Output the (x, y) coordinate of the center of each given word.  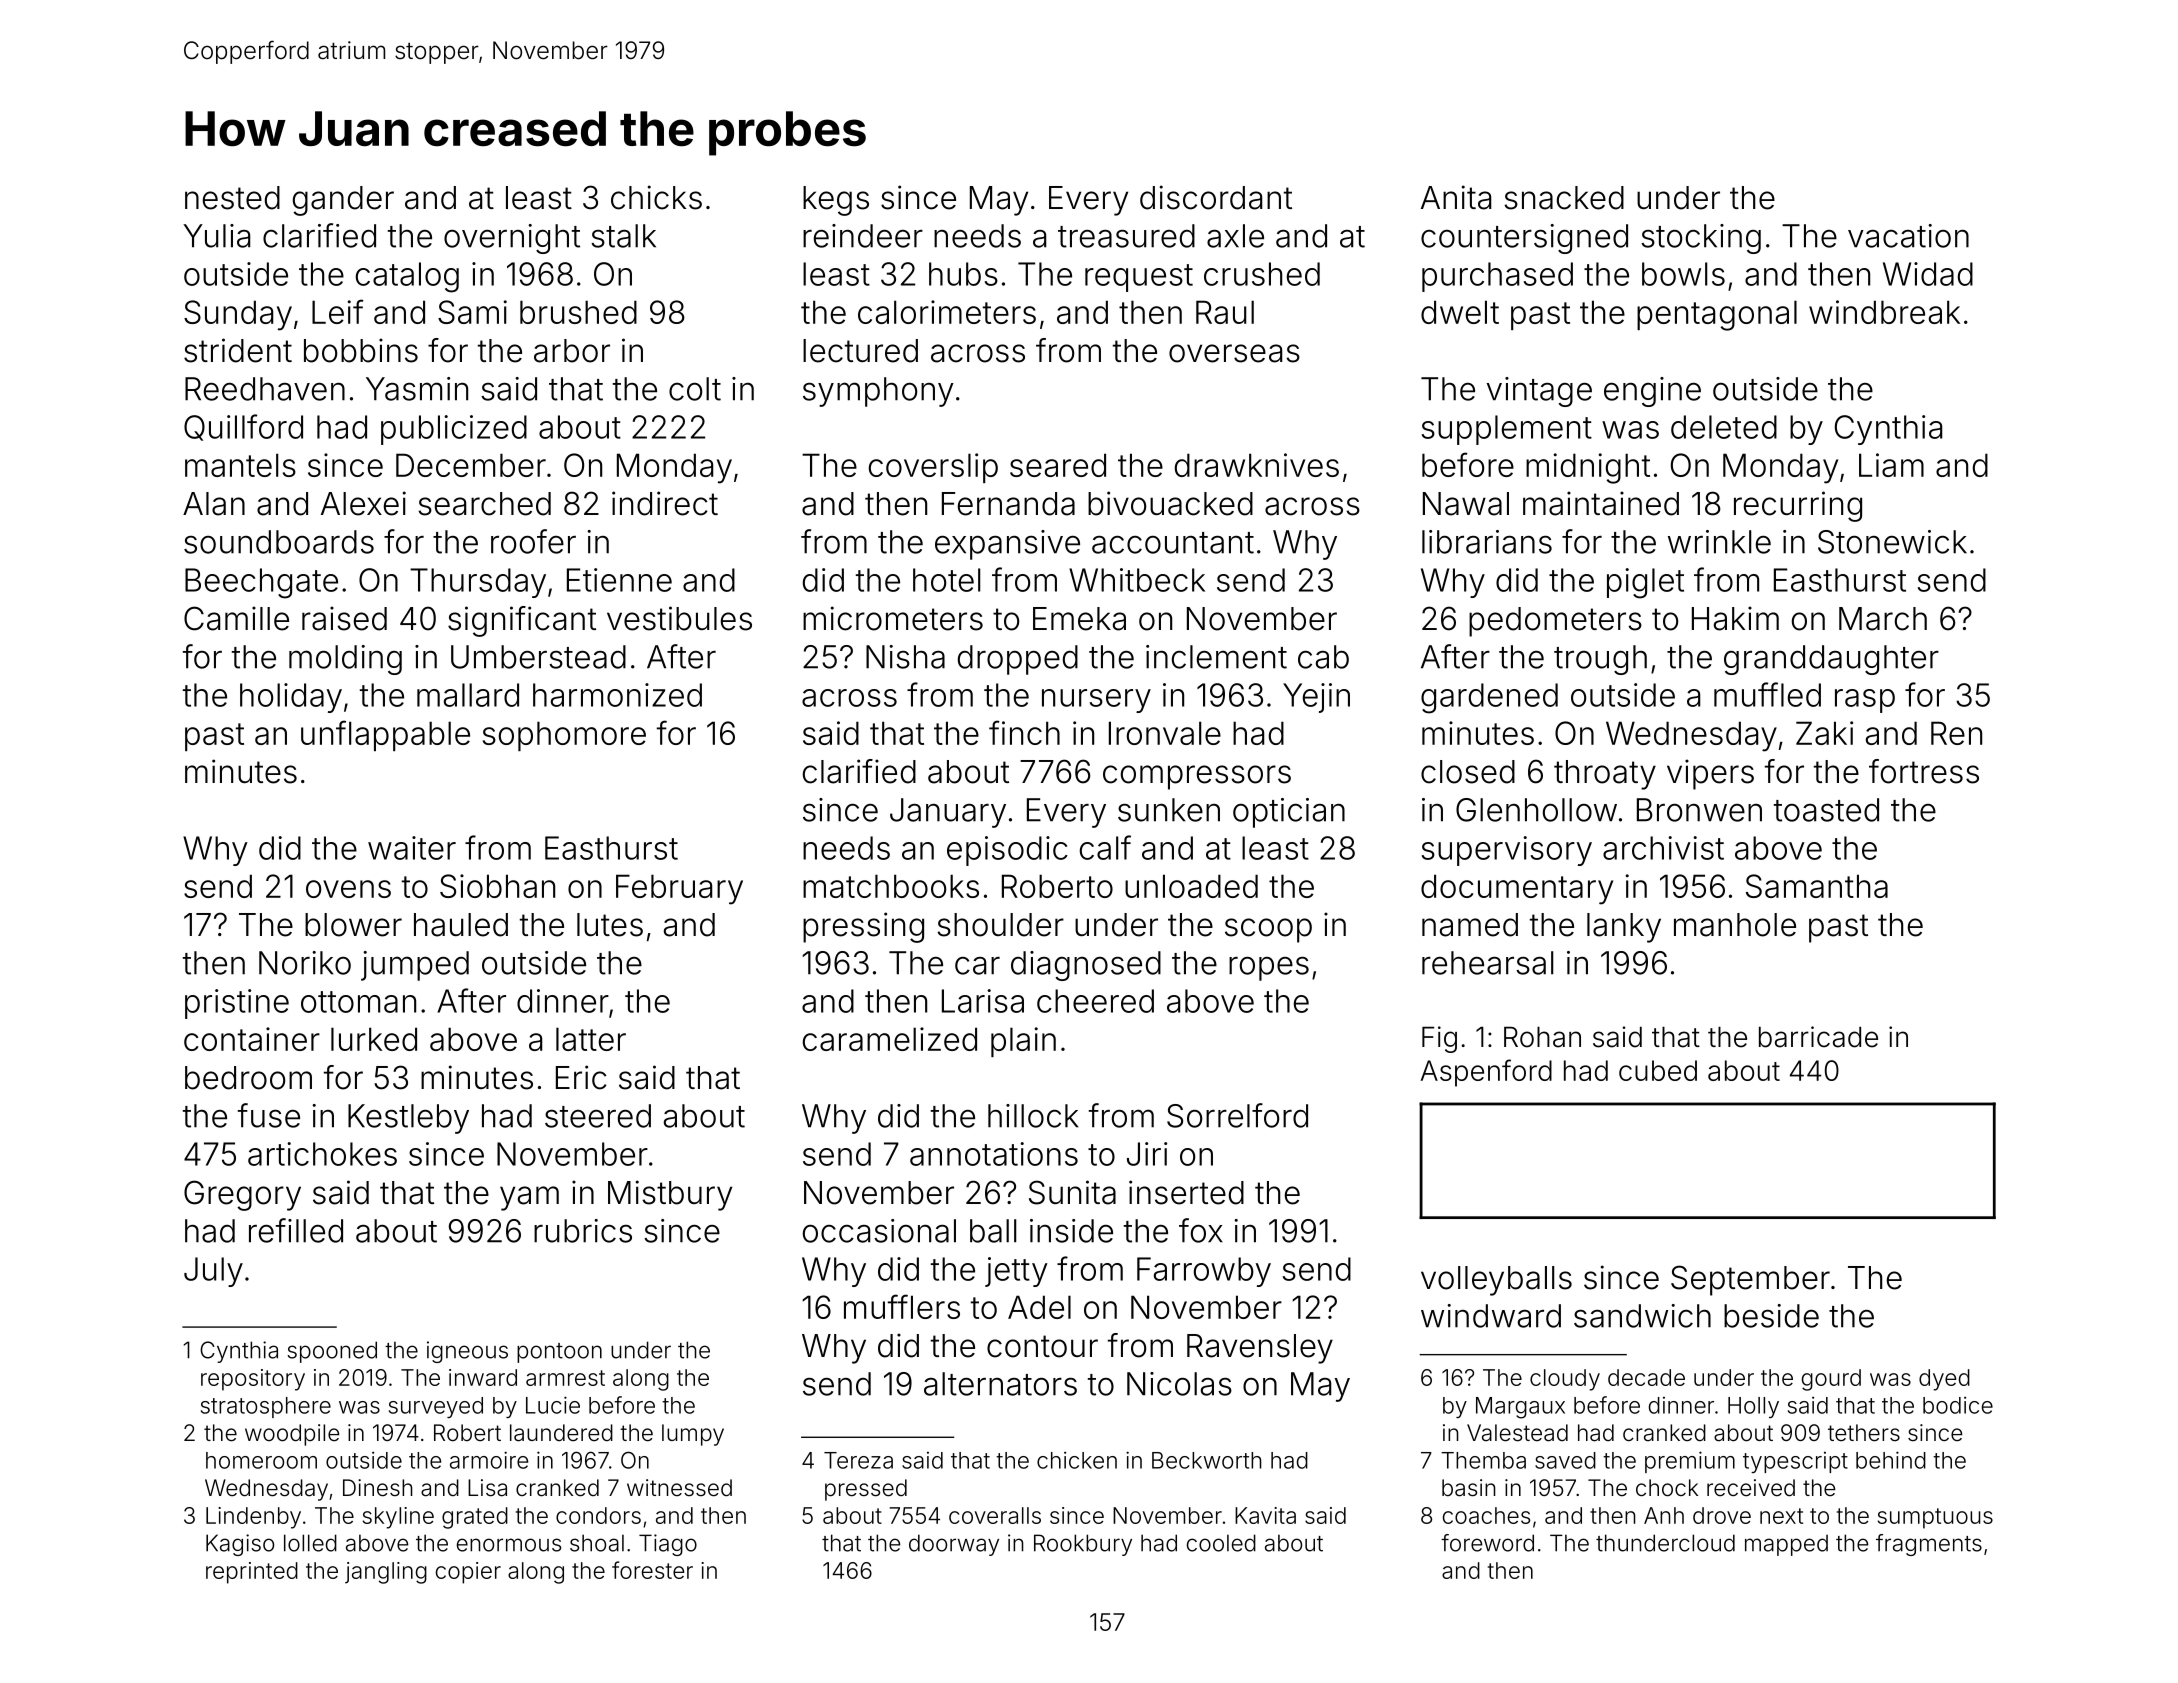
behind (1891, 1460)
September (1750, 1280)
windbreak (1884, 312)
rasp (1865, 701)
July (213, 1272)
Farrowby (1204, 1272)
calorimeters (947, 312)
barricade (1818, 1037)
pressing (863, 927)
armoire (489, 1460)
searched (484, 504)
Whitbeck (1137, 580)
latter (591, 1039)
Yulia (216, 236)
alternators (1000, 1384)
